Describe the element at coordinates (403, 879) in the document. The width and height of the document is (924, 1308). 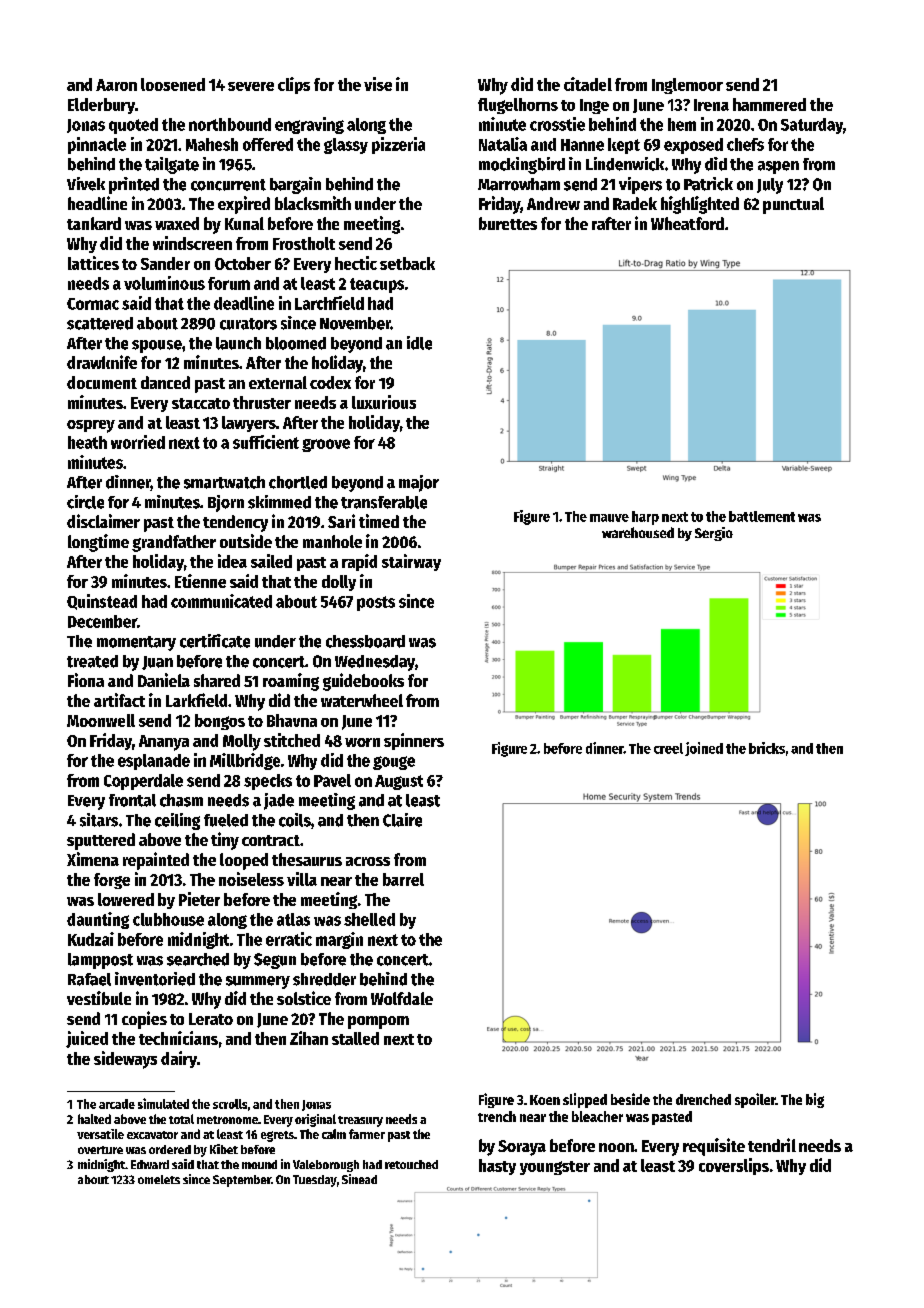
I see `barrel` at that location.
